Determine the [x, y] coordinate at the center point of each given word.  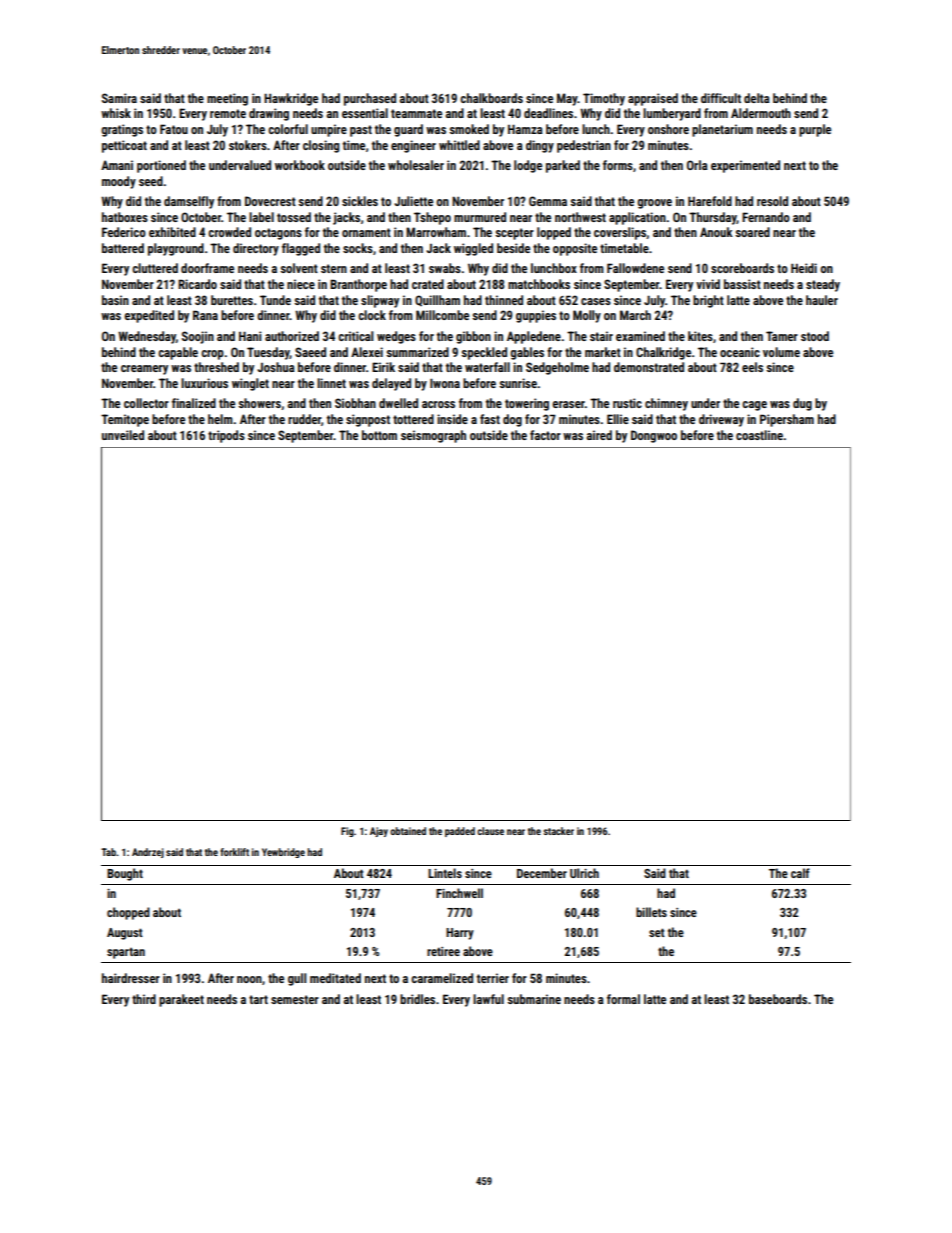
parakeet [181, 1000]
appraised [653, 99]
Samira [119, 98]
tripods [226, 436]
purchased [370, 99]
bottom [379, 435]
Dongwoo [654, 436]
